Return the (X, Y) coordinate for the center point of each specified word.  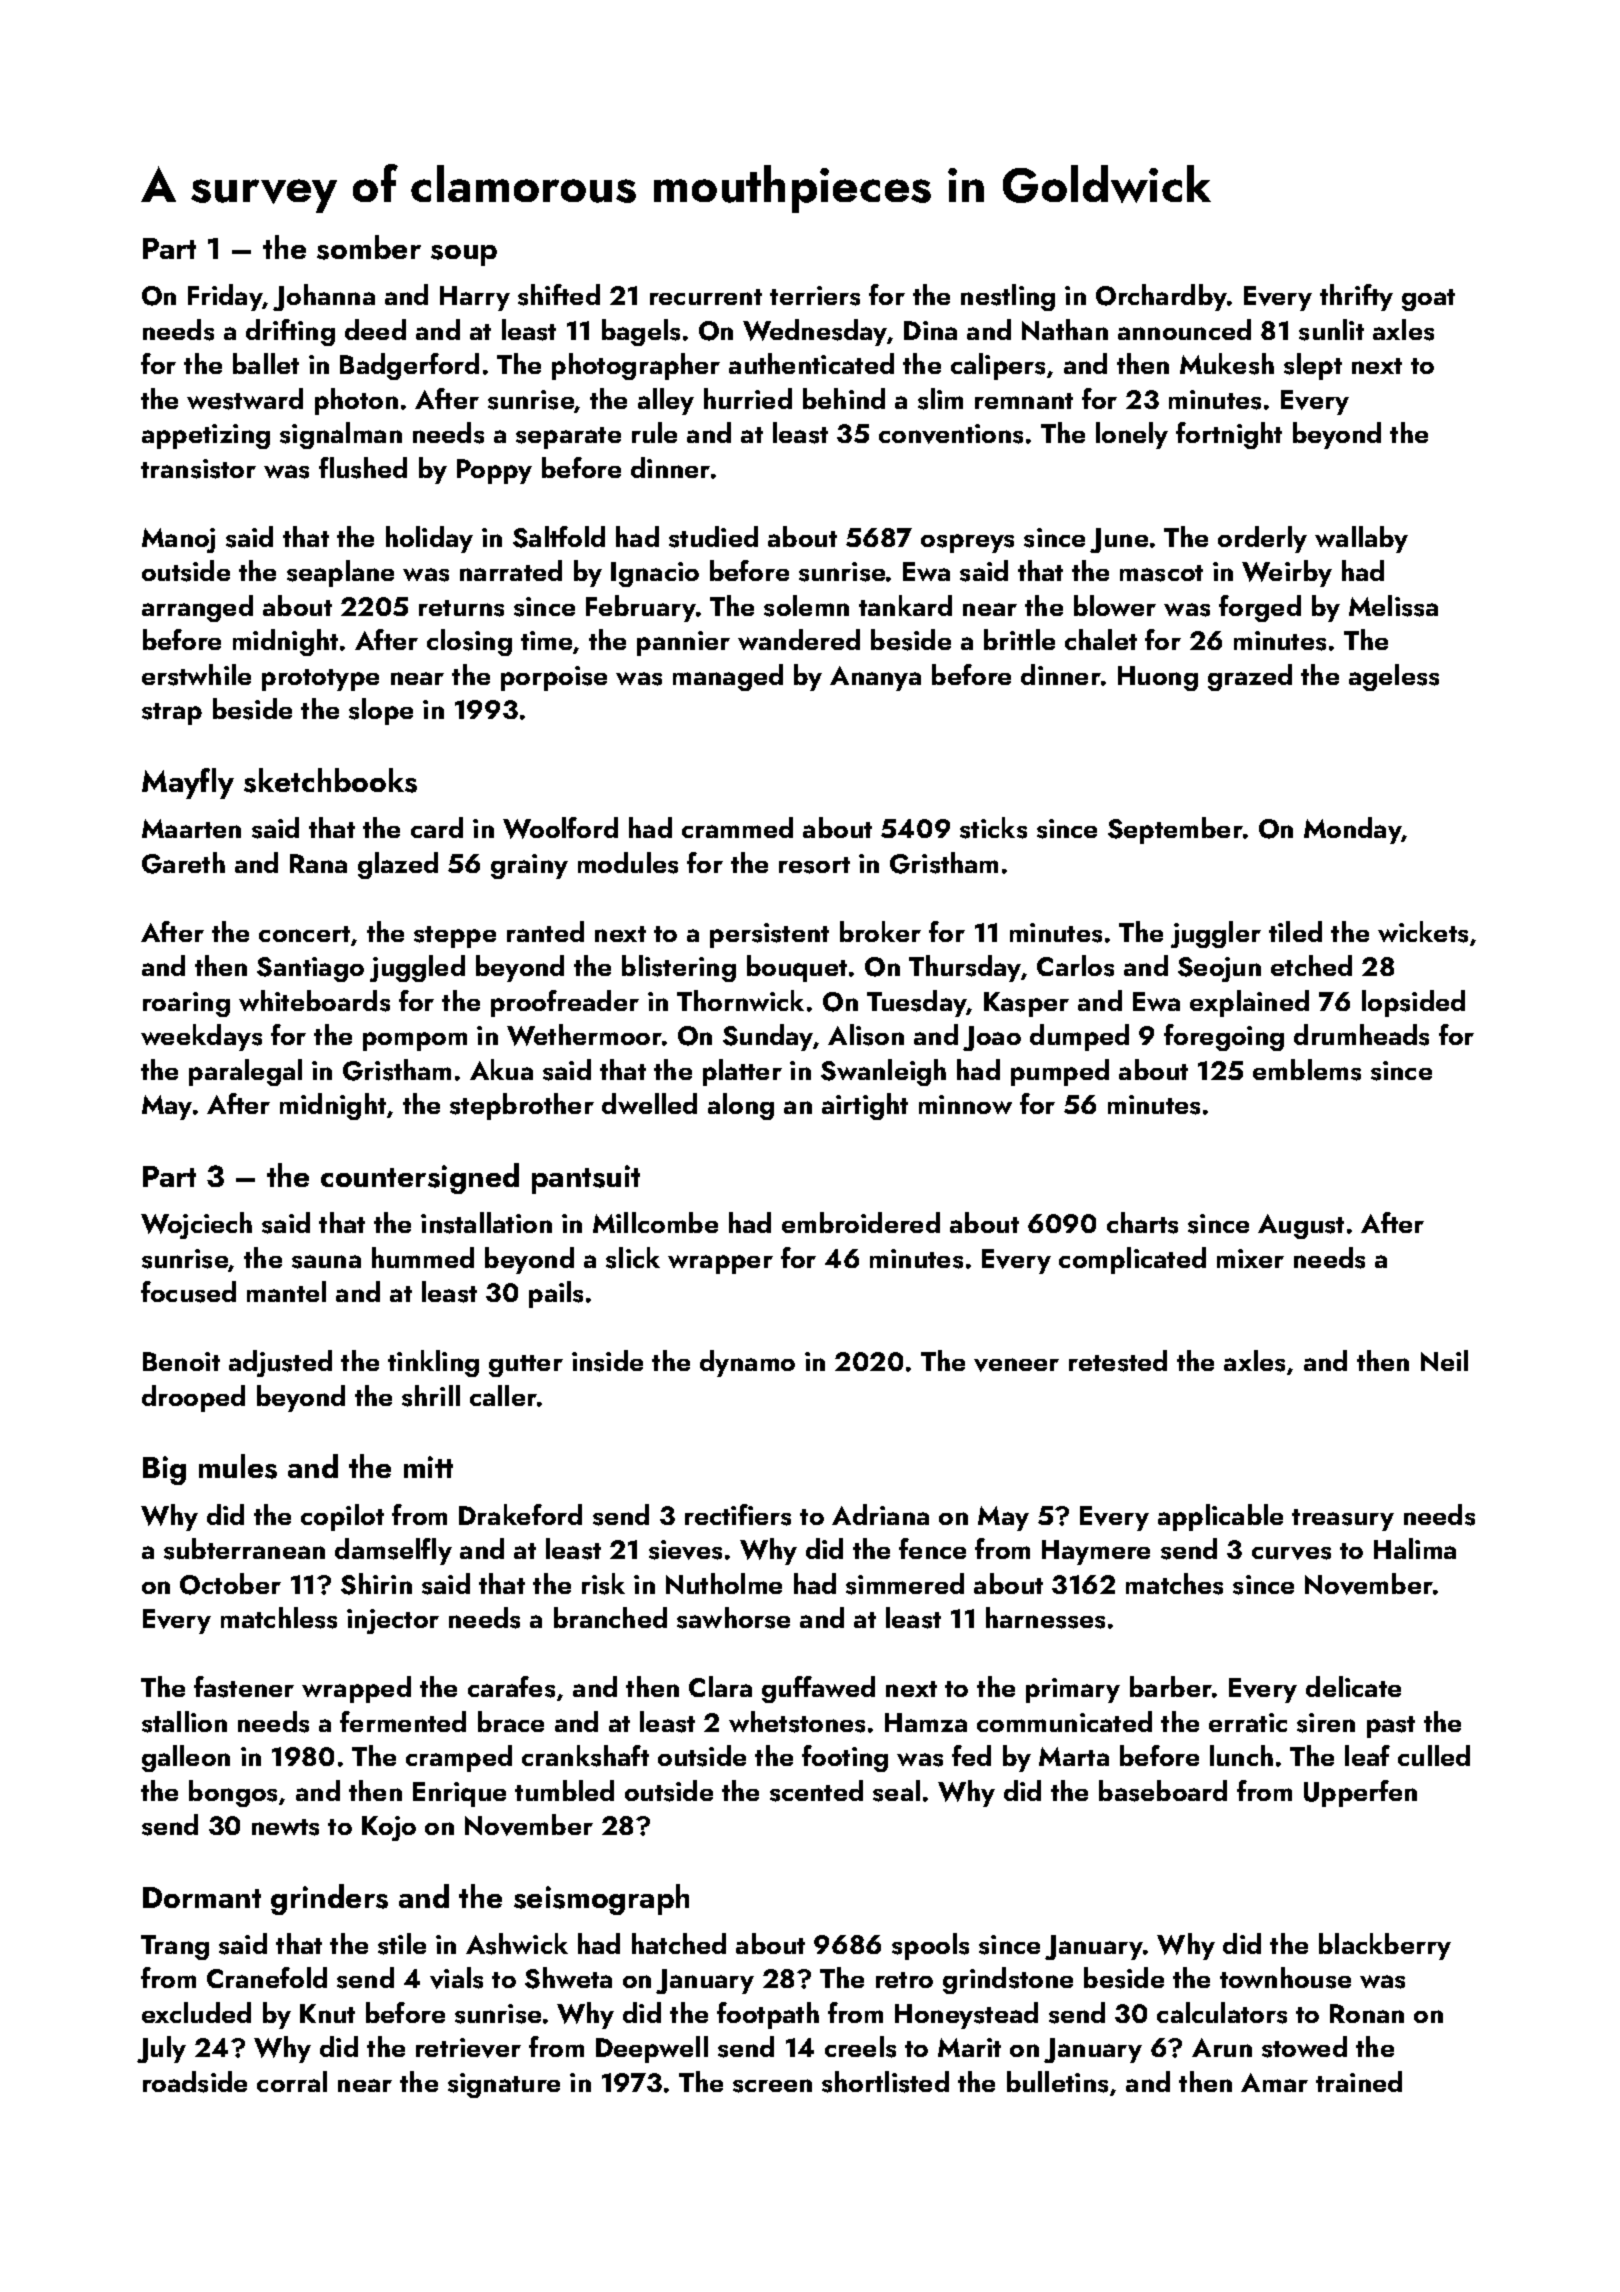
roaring (186, 1004)
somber (369, 247)
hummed (423, 1257)
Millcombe (655, 1222)
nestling (1008, 297)
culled (1434, 1755)
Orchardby (1161, 297)
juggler (1216, 934)
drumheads (1361, 1035)
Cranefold (267, 1977)
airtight (865, 1106)
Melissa (1393, 606)
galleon (186, 1758)
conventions (951, 434)
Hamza (926, 1722)
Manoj (178, 540)
